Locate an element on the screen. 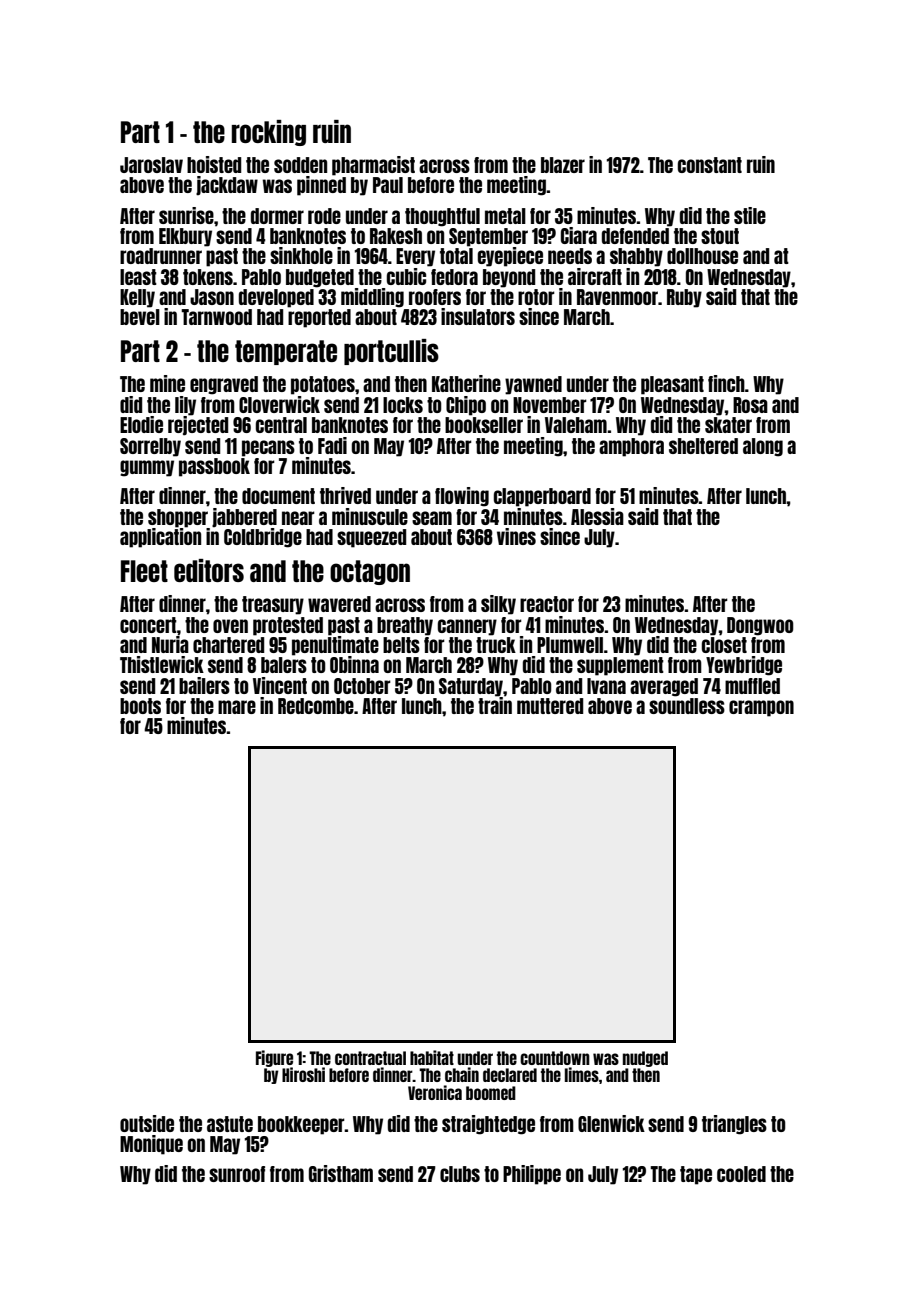  constant is located at coordinates (710, 165).
